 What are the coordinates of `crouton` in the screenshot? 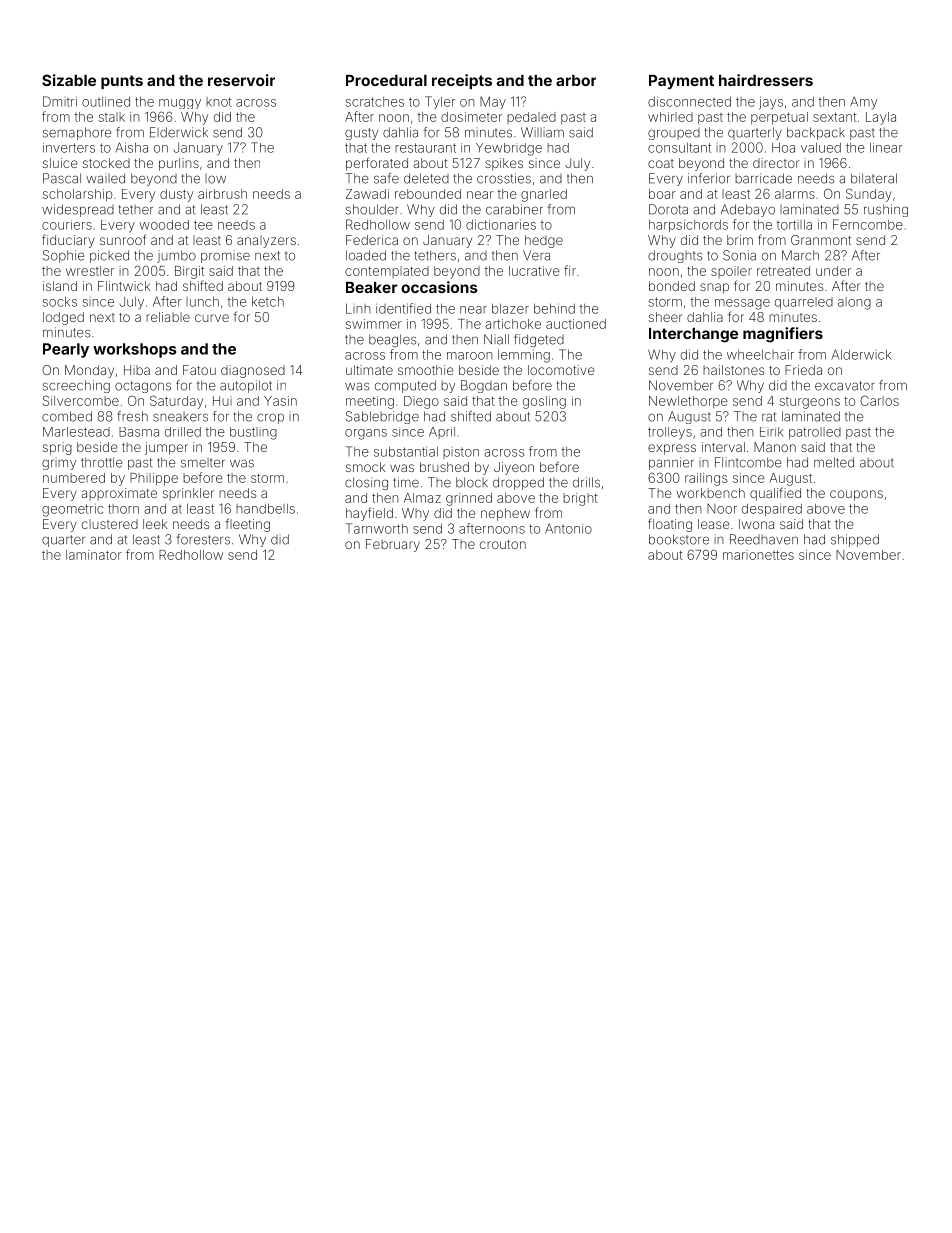 It's located at (503, 544).
